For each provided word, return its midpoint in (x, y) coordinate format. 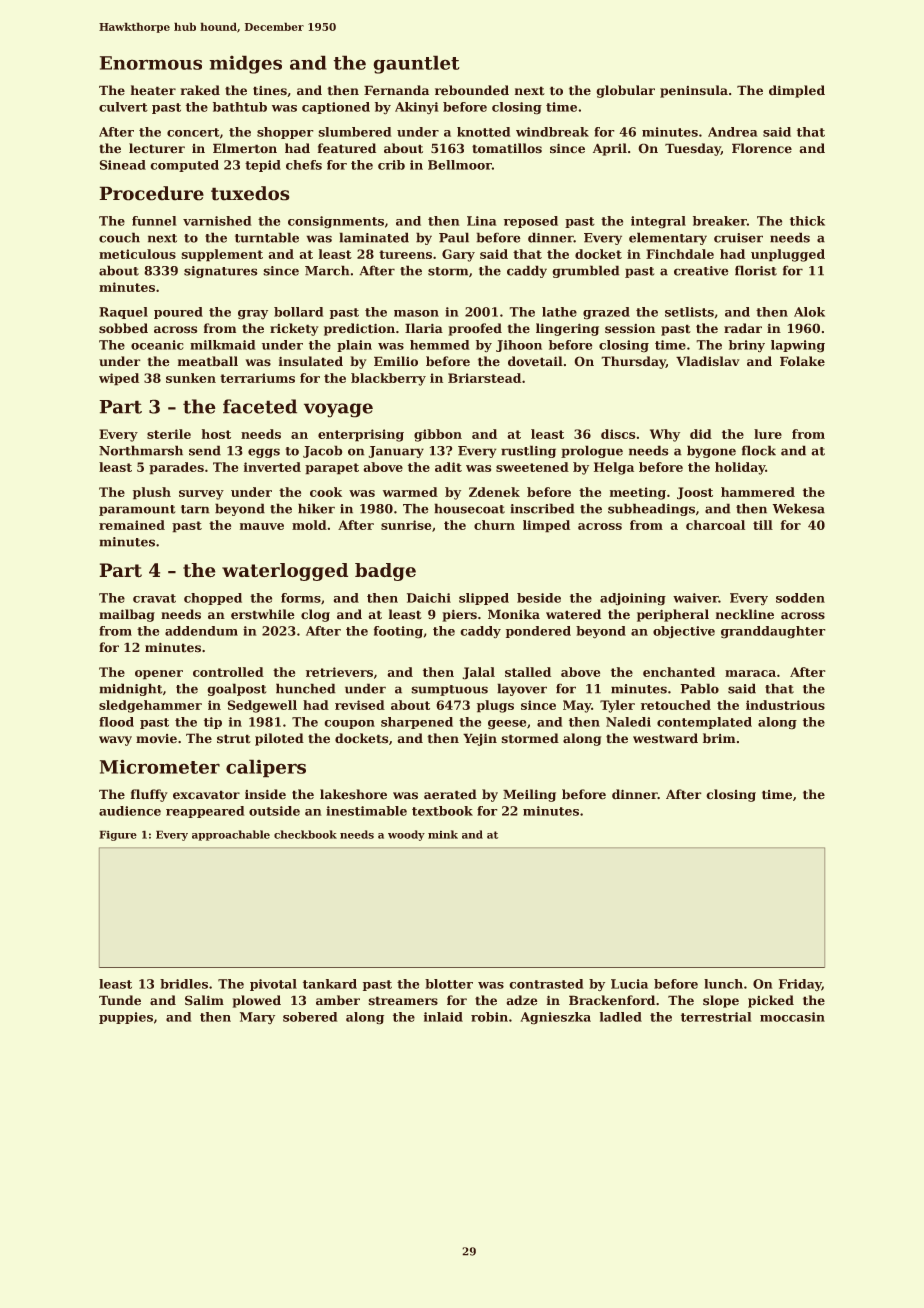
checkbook (305, 834)
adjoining (633, 599)
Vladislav (707, 361)
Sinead (123, 165)
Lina (481, 221)
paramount (137, 510)
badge (385, 572)
